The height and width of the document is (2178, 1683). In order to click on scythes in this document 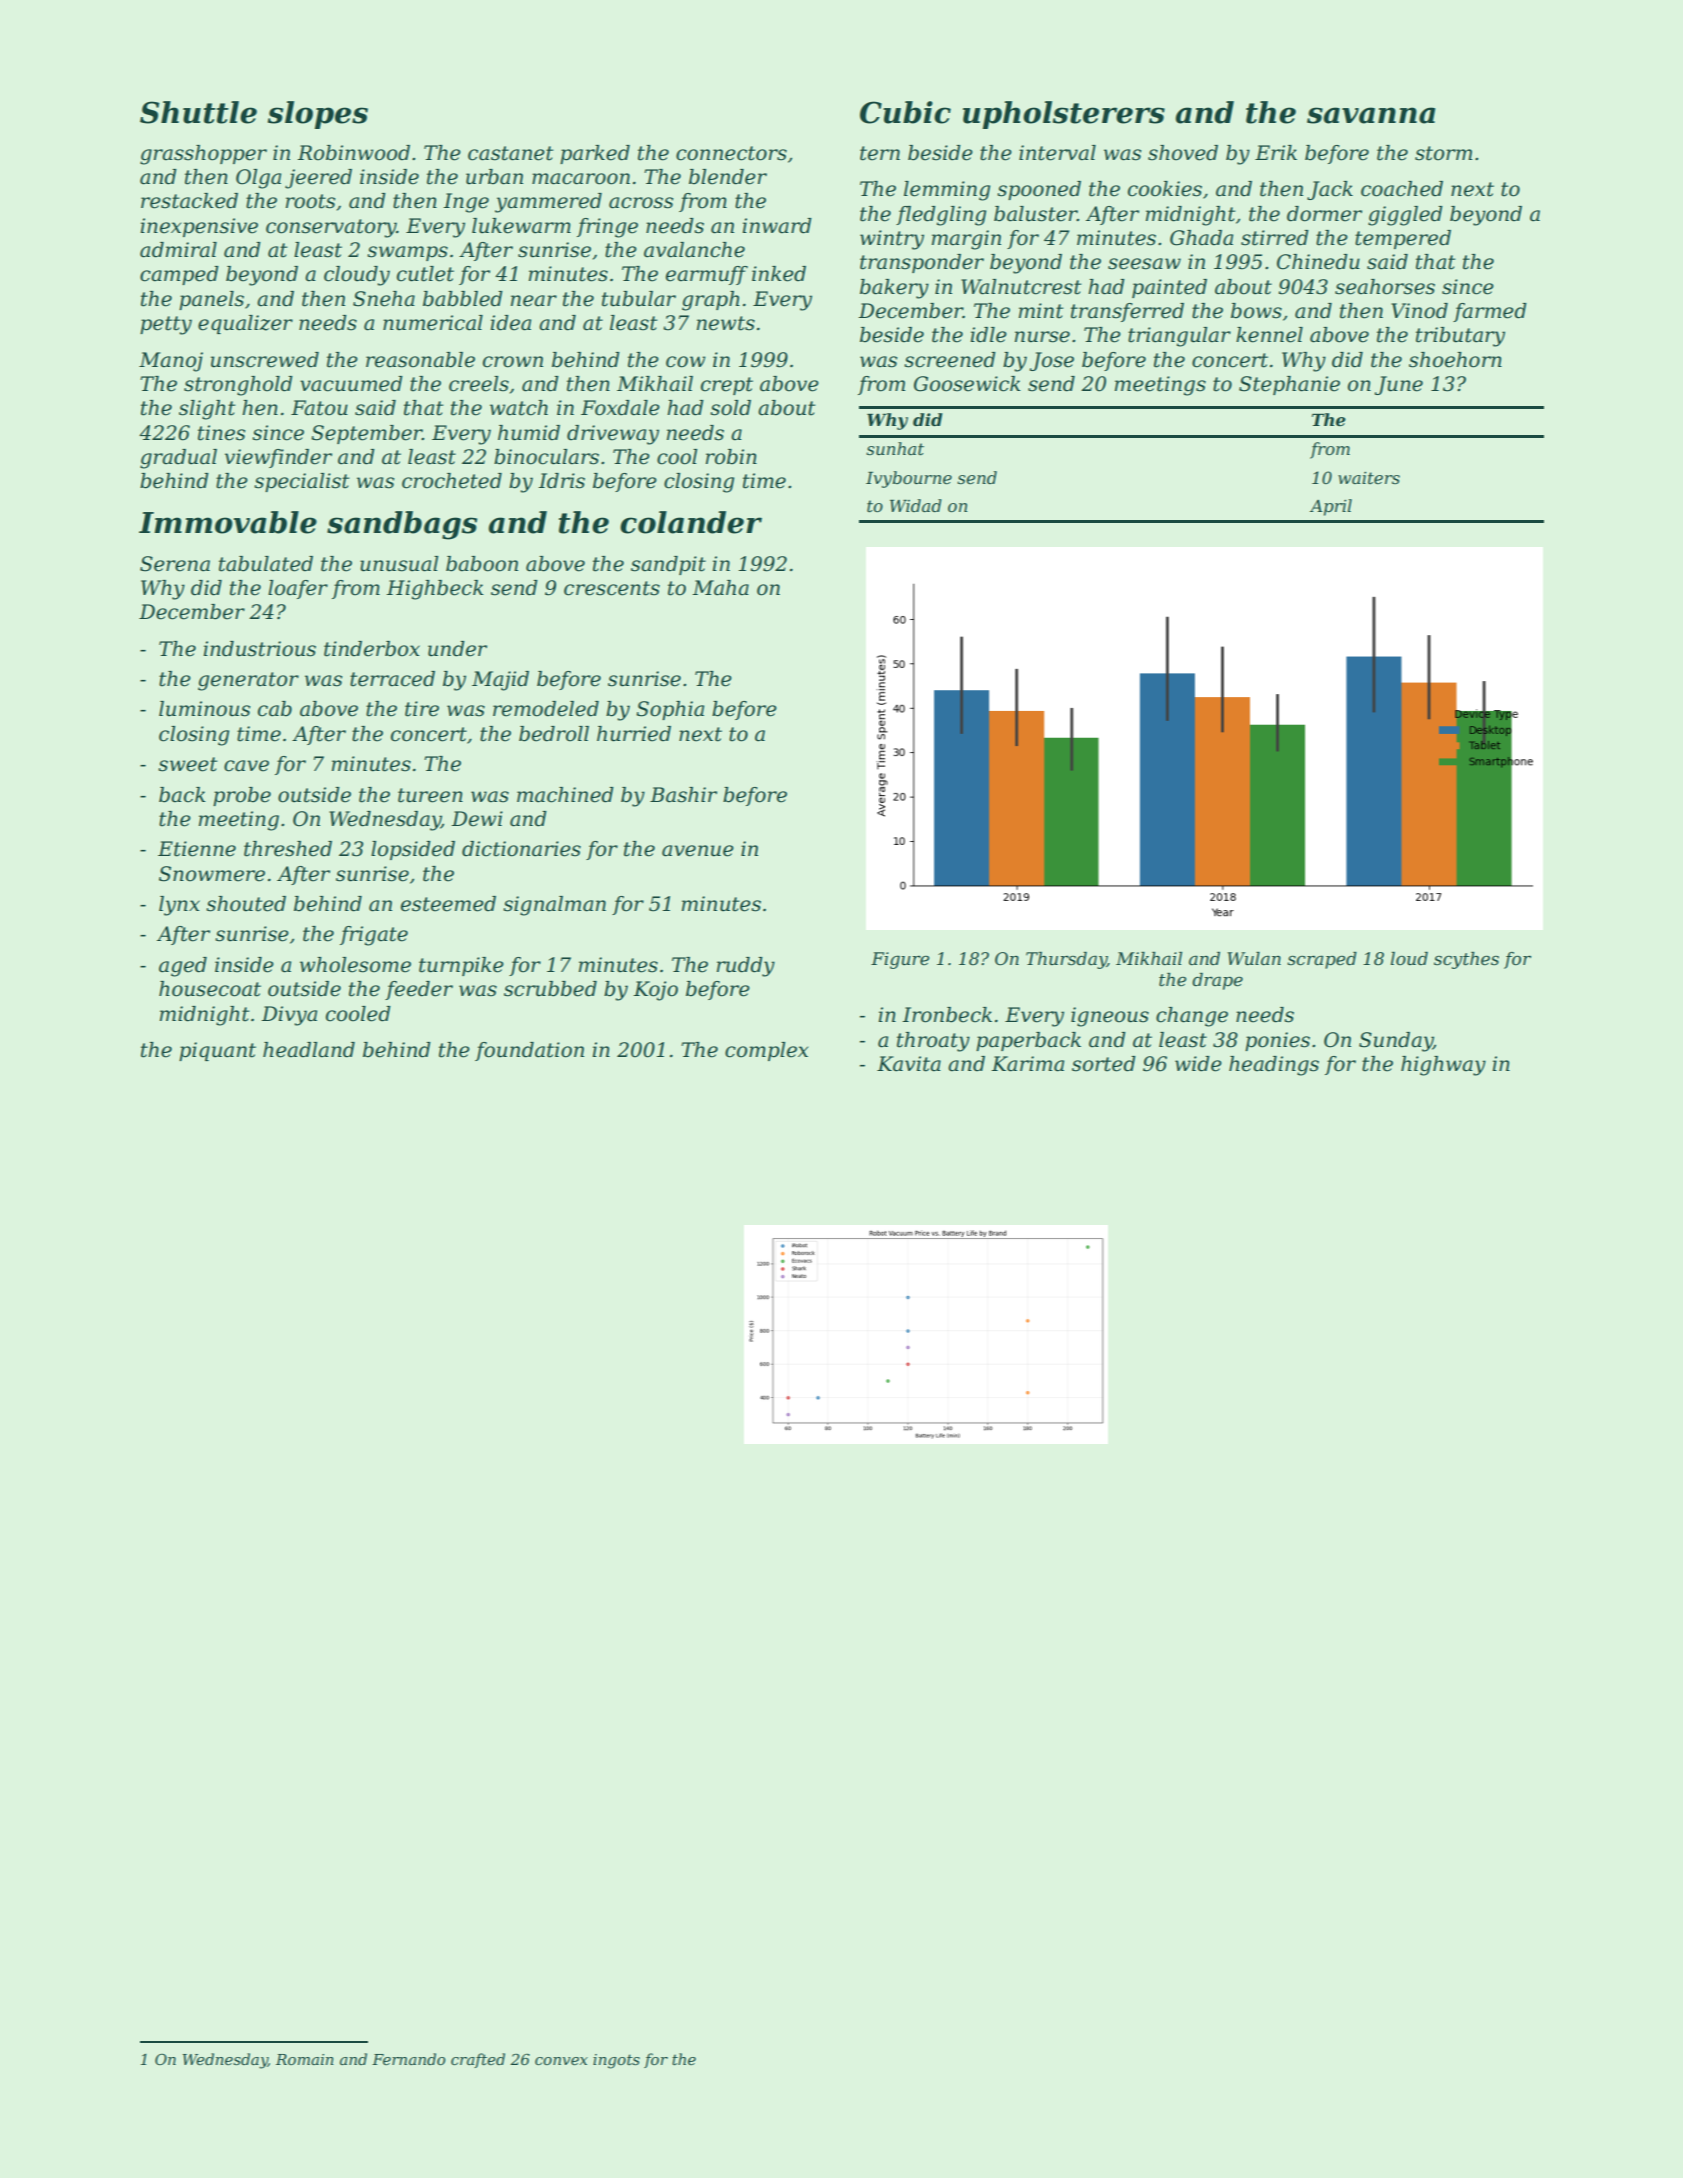, I will do `click(1466, 960)`.
